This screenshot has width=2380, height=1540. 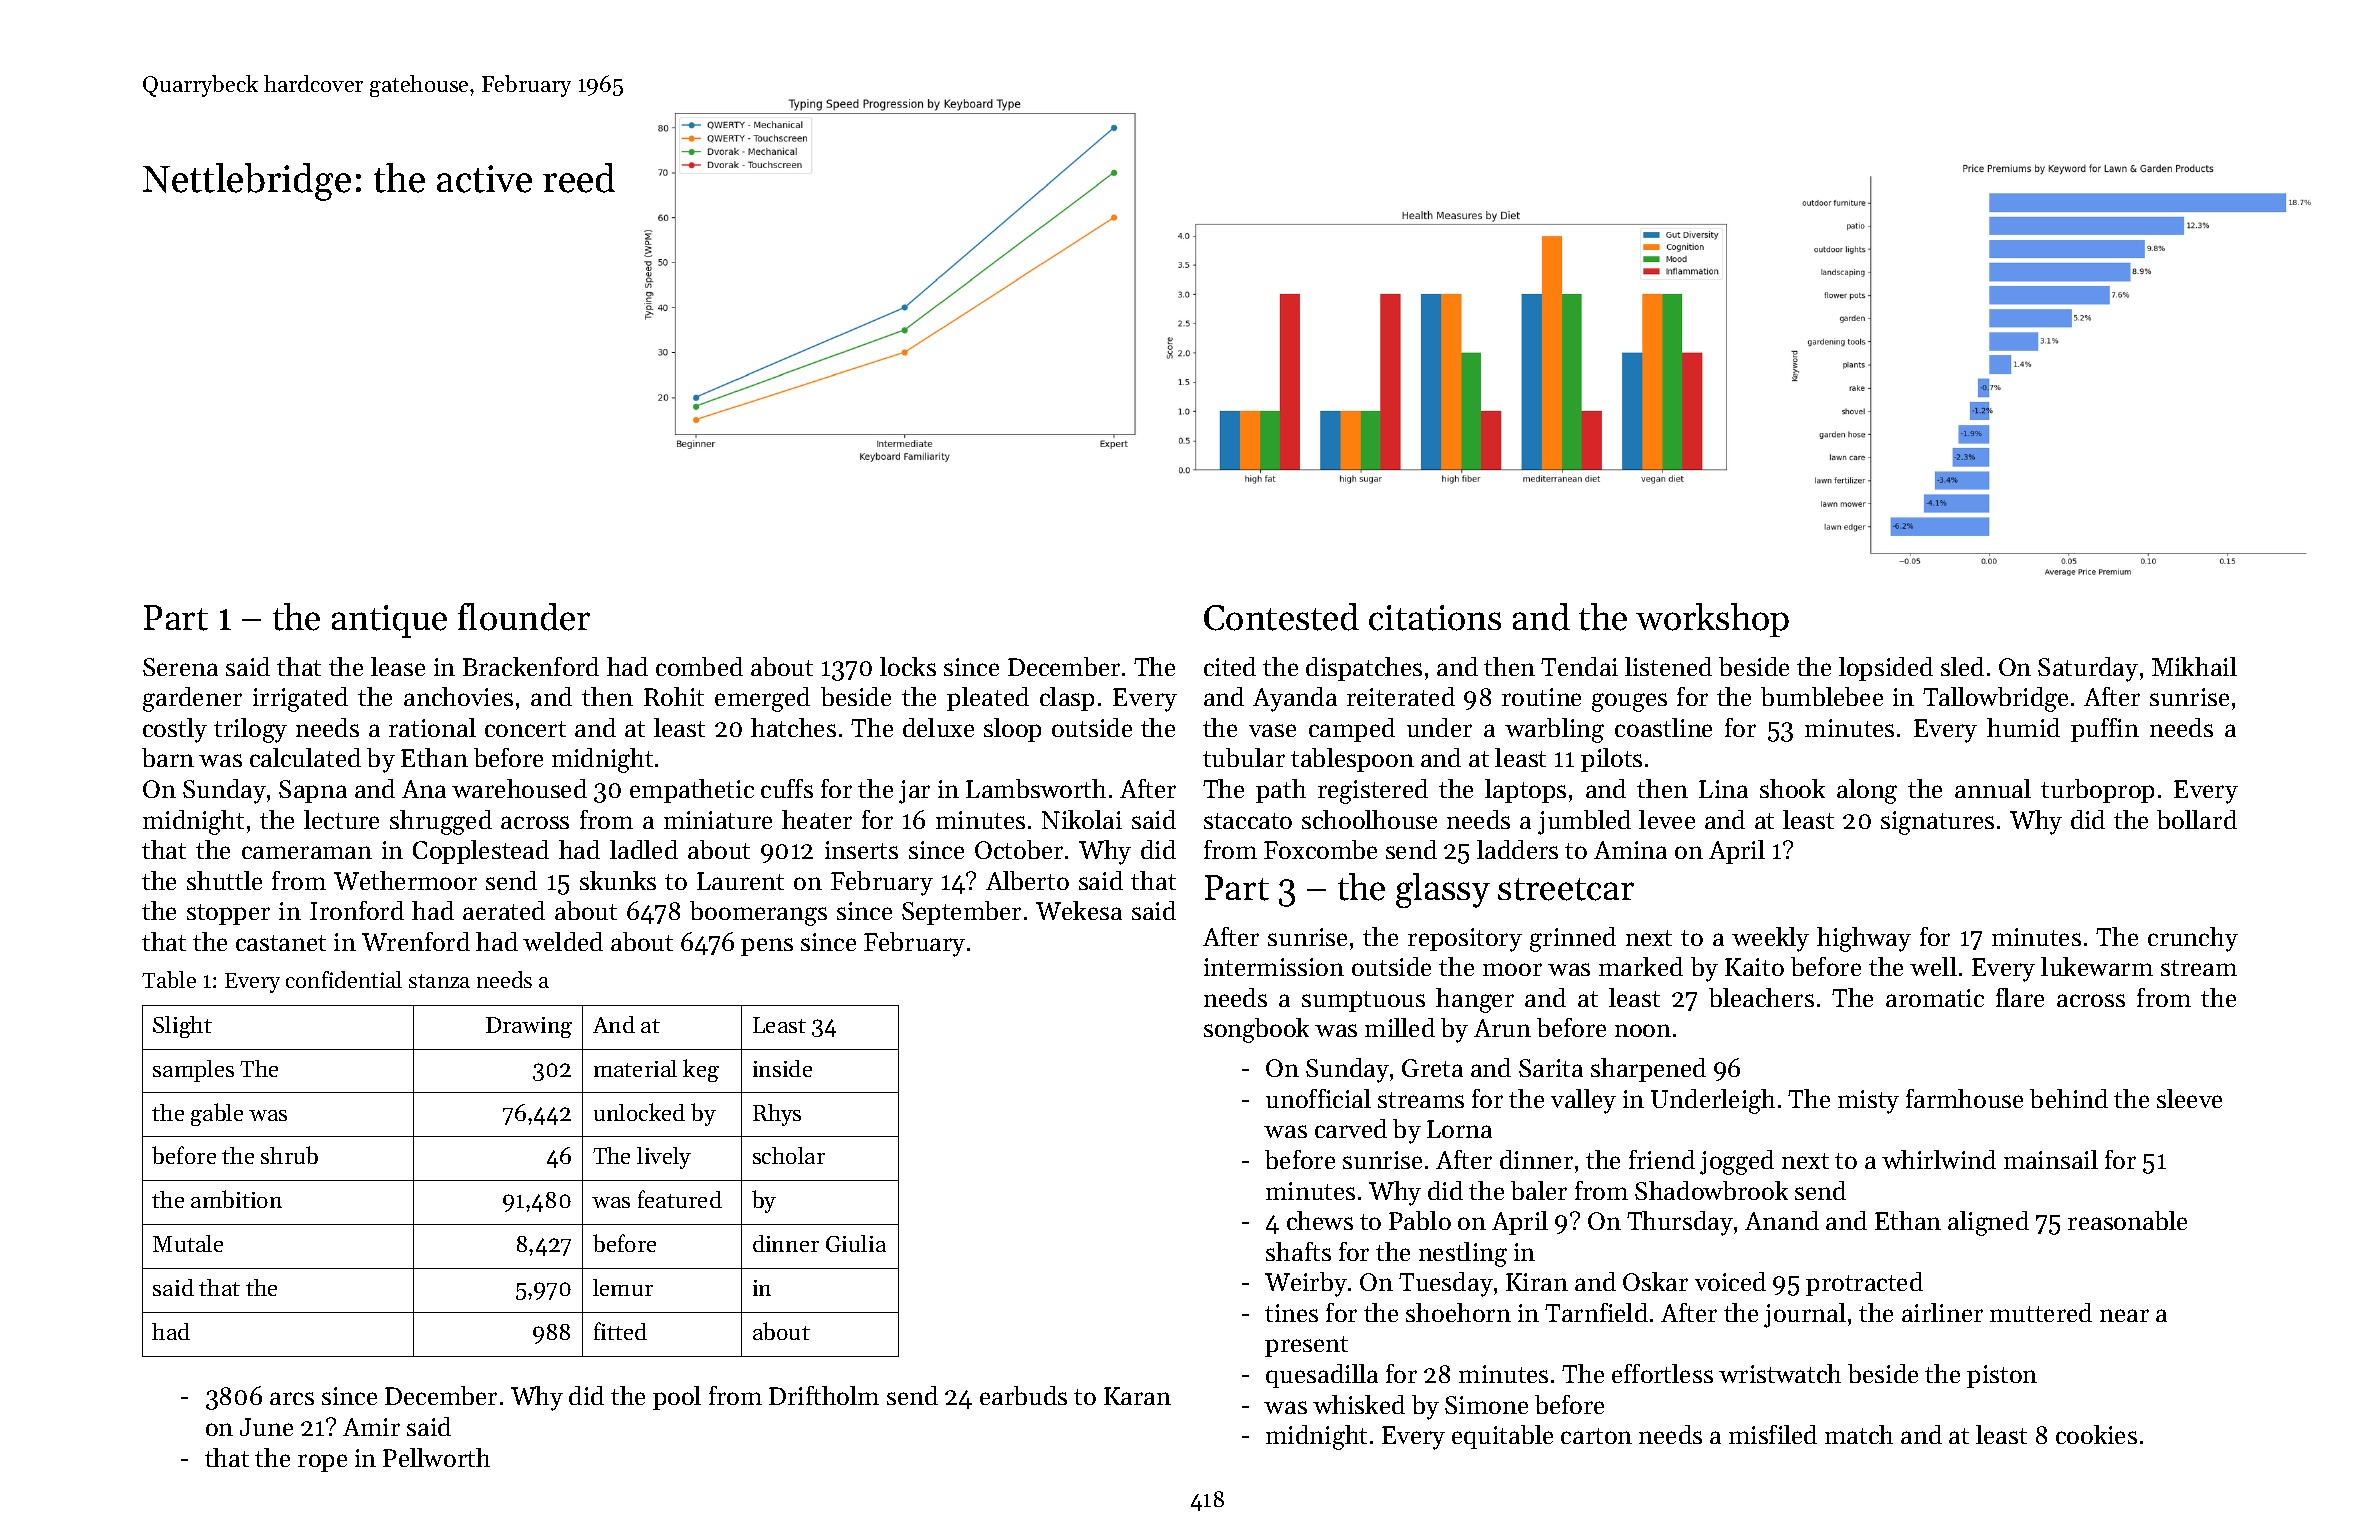 What do you see at coordinates (1539, 1190) in the screenshot?
I see `baler` at bounding box center [1539, 1190].
